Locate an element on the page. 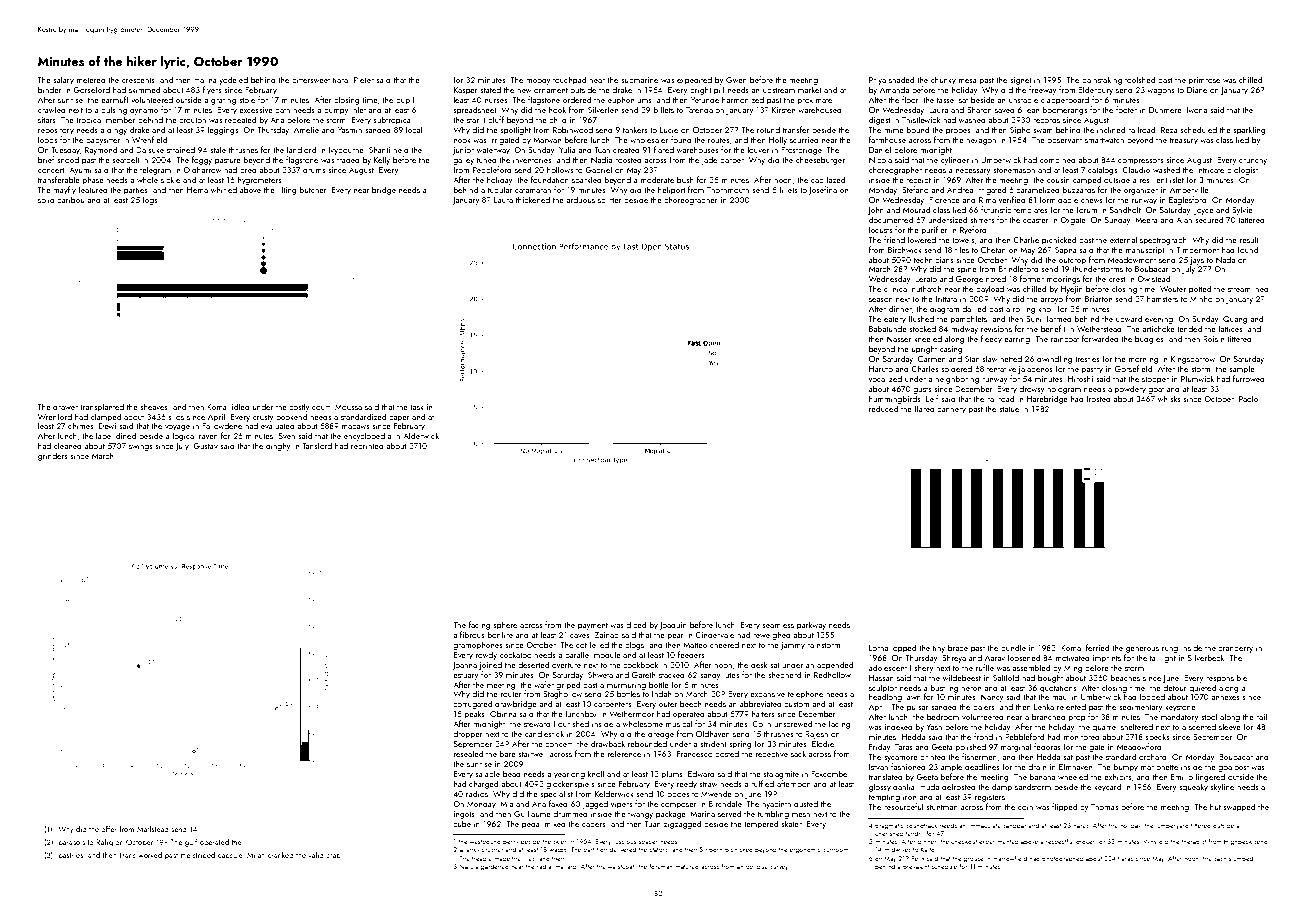 The height and width of the page is (924, 1308). pear is located at coordinates (676, 637).
